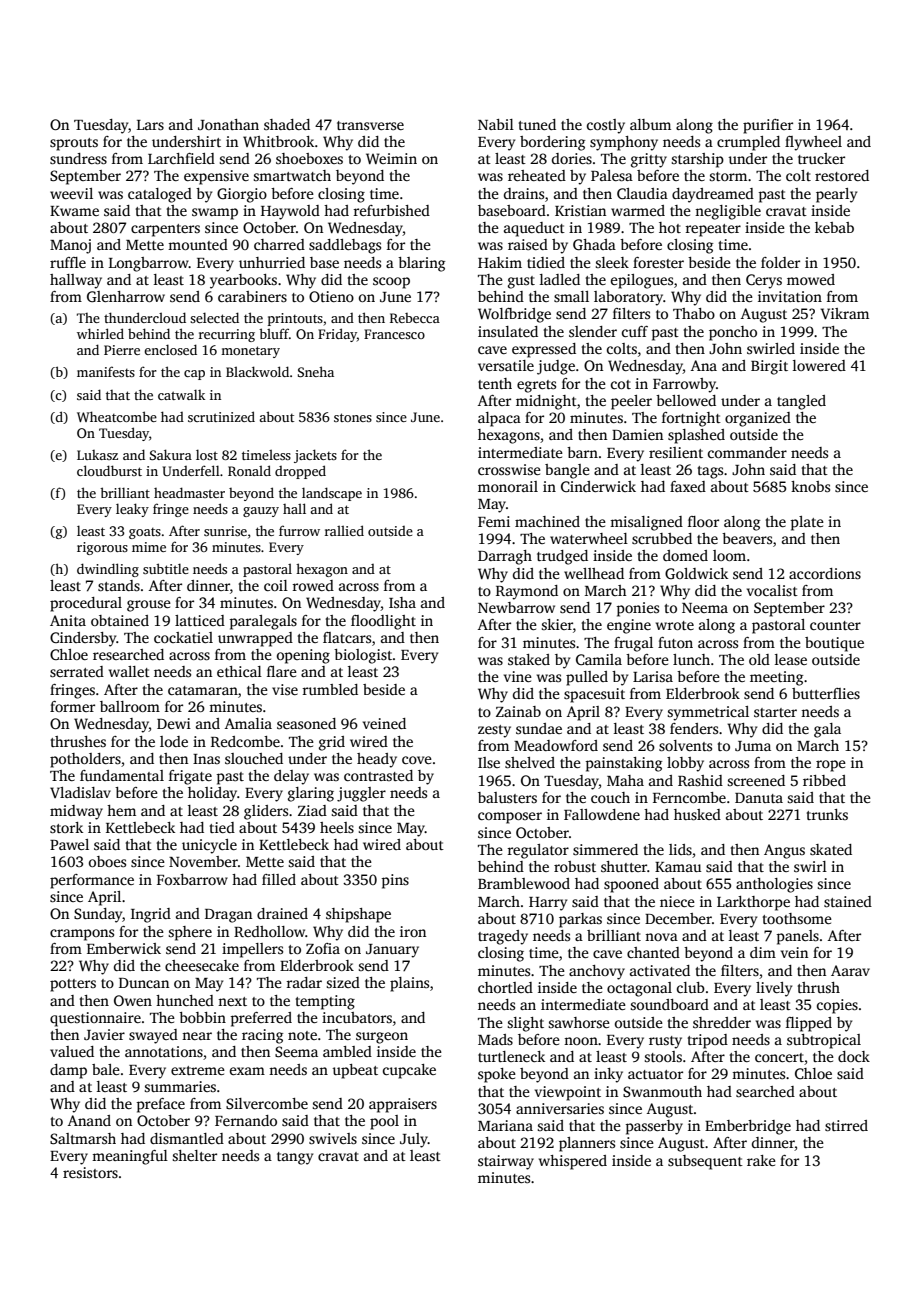 Image resolution: width=924 pixels, height=1308 pixels. I want to click on sized, so click(343, 982).
